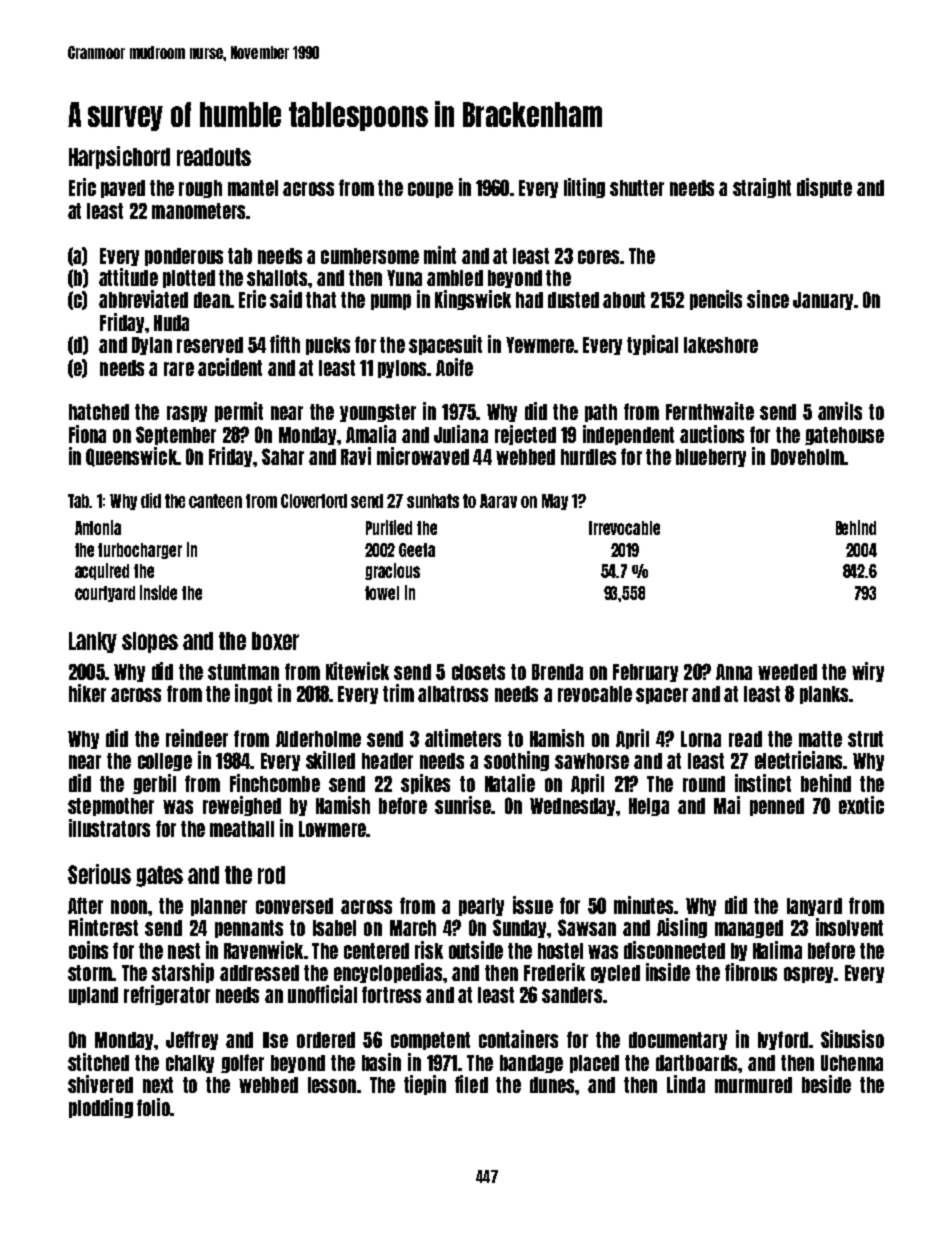  What do you see at coordinates (478, 672) in the screenshot?
I see `closets` at bounding box center [478, 672].
